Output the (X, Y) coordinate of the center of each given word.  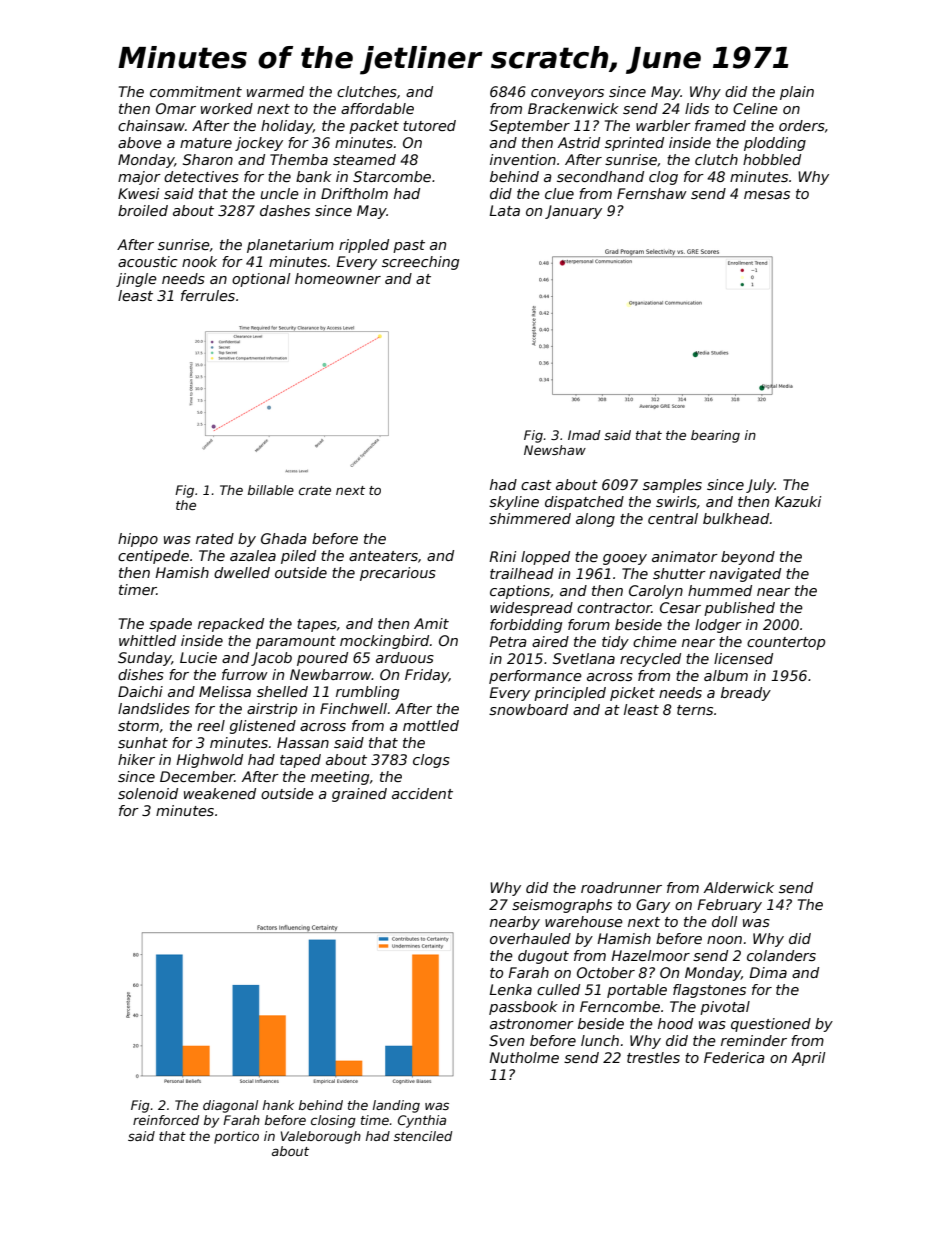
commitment (196, 91)
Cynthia (422, 1121)
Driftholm (354, 193)
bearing (715, 436)
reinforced (166, 1120)
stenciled (423, 1136)
